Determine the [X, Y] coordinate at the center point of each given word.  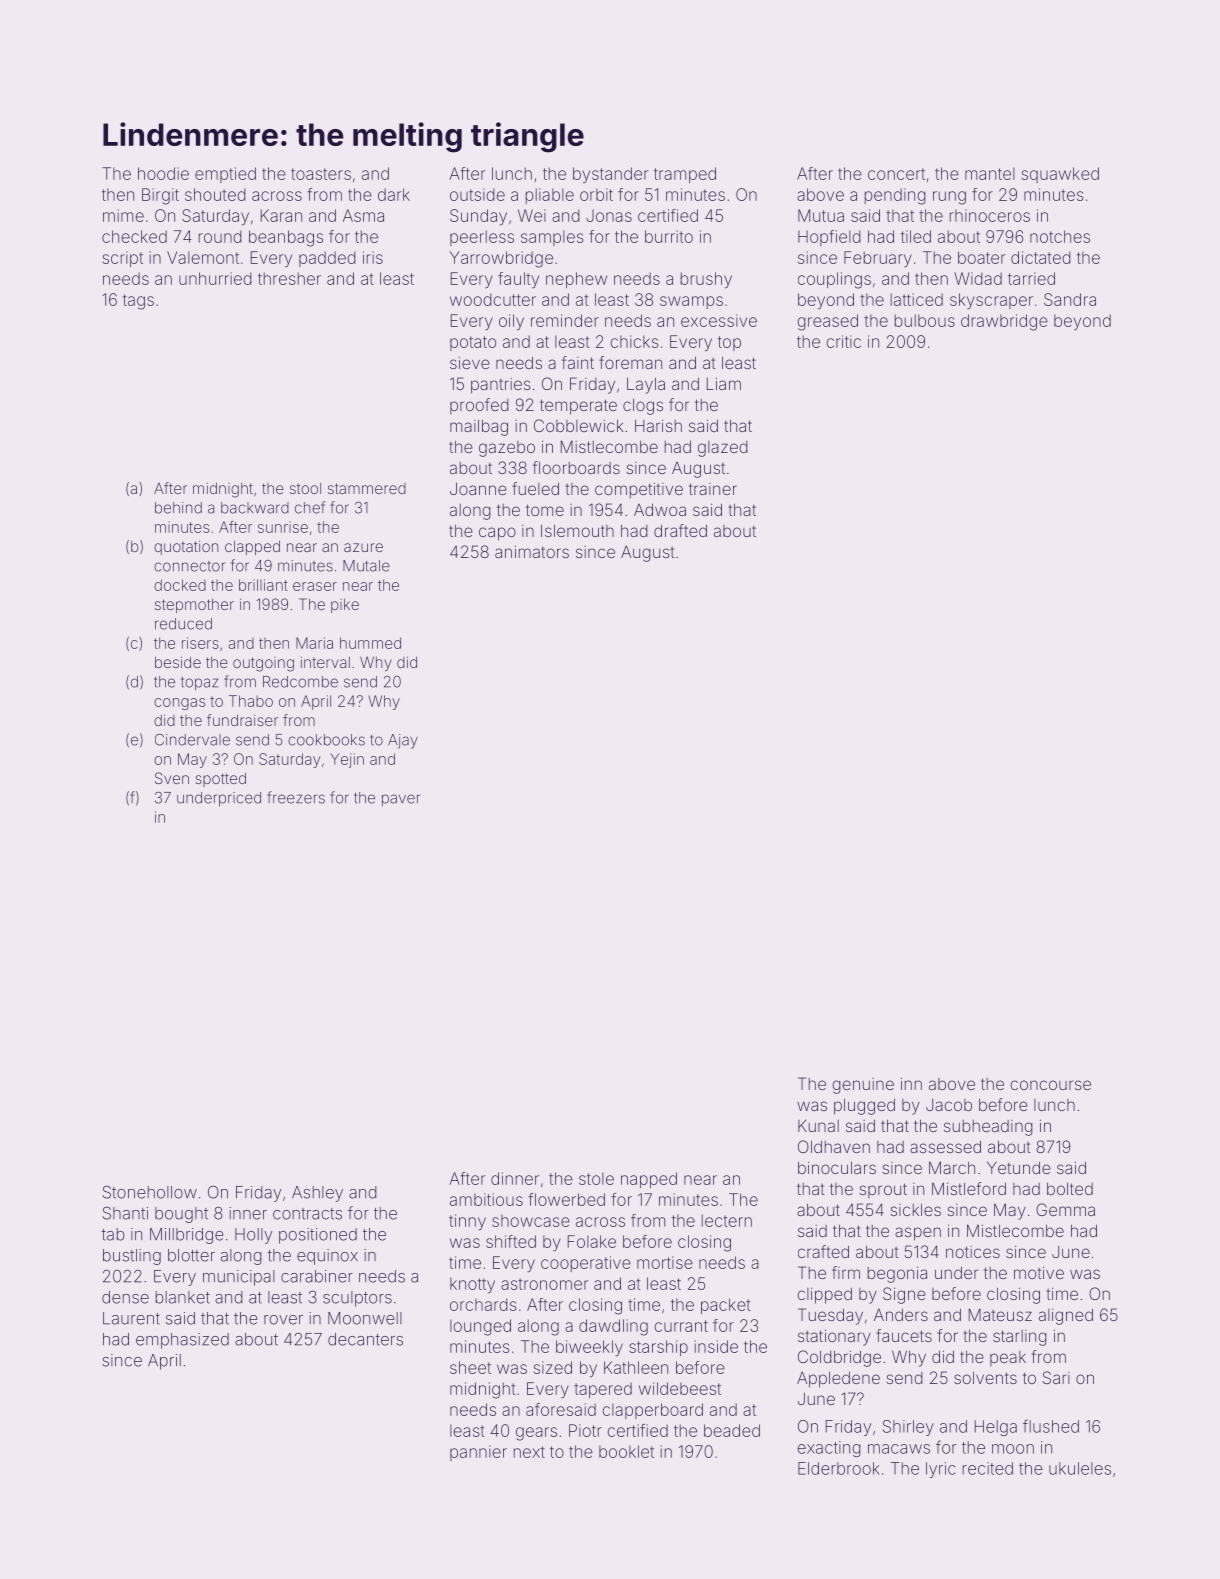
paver [401, 800]
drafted [680, 530]
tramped [685, 175]
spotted [220, 780]
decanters [365, 1339]
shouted [215, 194]
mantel [990, 173]
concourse [1051, 1085]
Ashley [317, 1194]
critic [844, 341]
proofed [479, 406]
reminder [565, 320]
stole [596, 1178]
